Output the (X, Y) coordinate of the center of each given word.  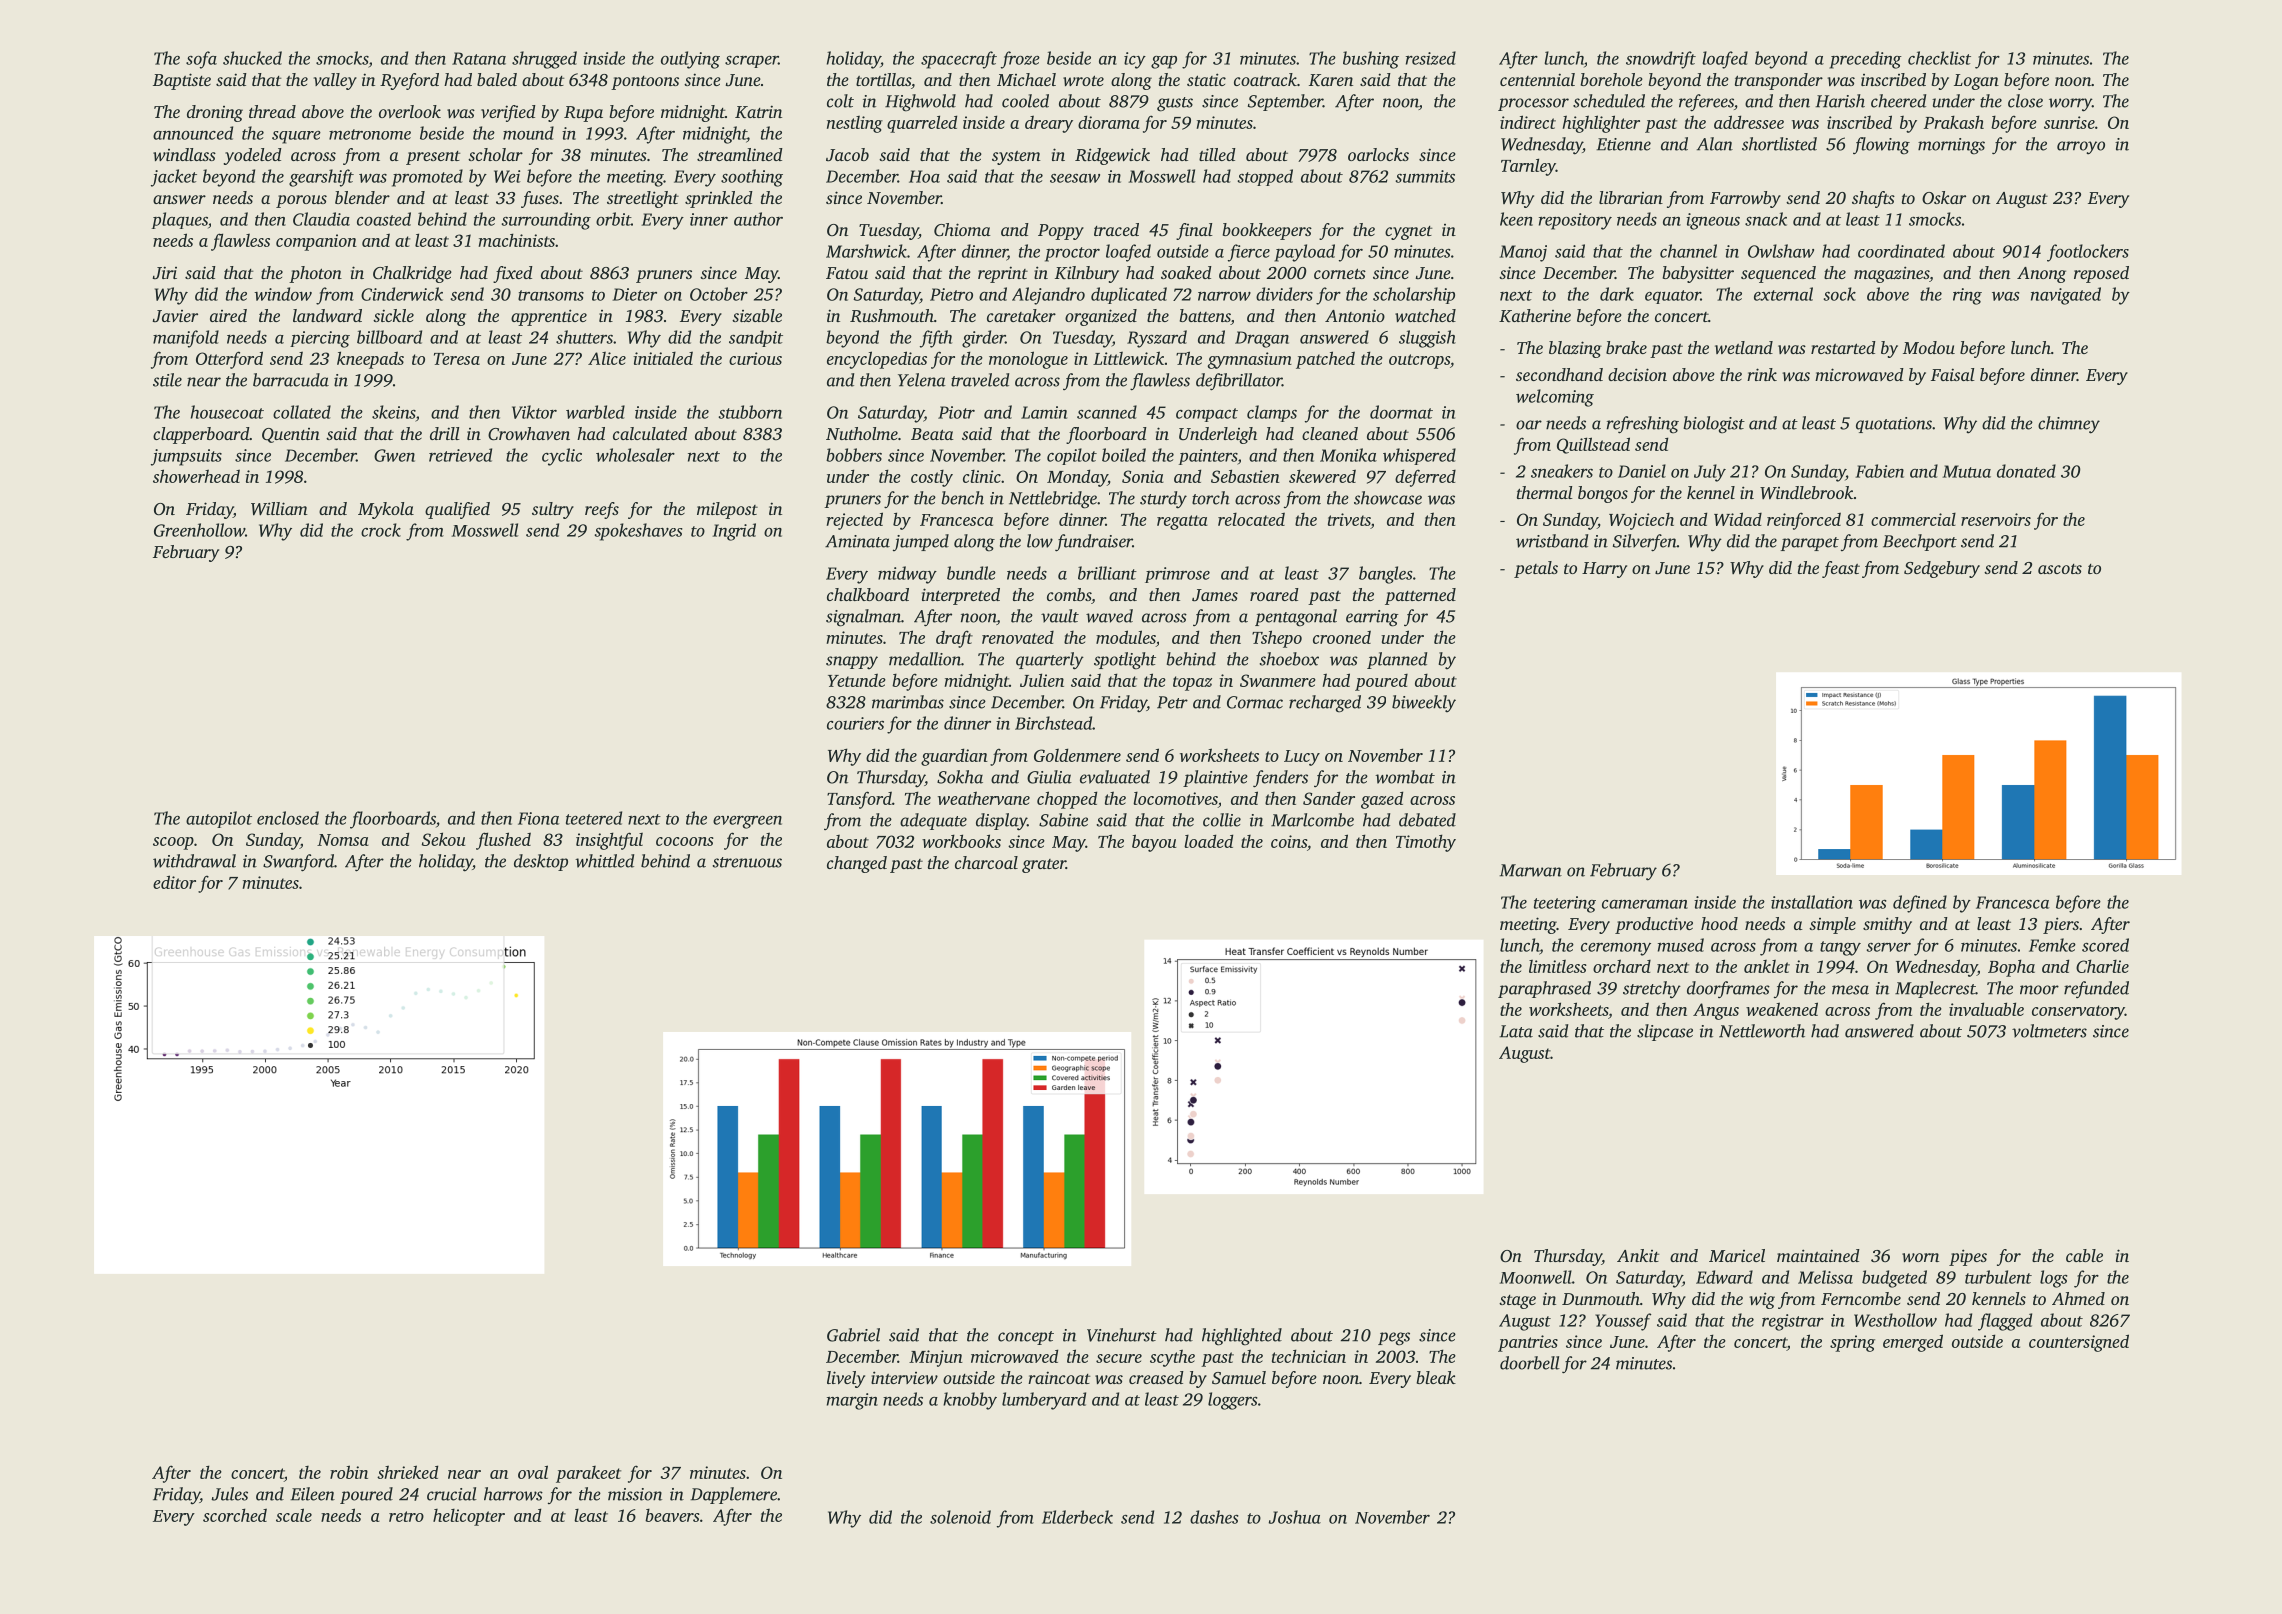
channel (1688, 251)
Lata (1516, 1031)
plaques (180, 220)
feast (1841, 569)
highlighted (1242, 1337)
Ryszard (1157, 339)
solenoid (960, 1517)
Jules (229, 1494)
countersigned (2079, 1343)
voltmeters (2049, 1031)
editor (174, 882)
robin (349, 1472)
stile (167, 380)
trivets (1349, 519)
